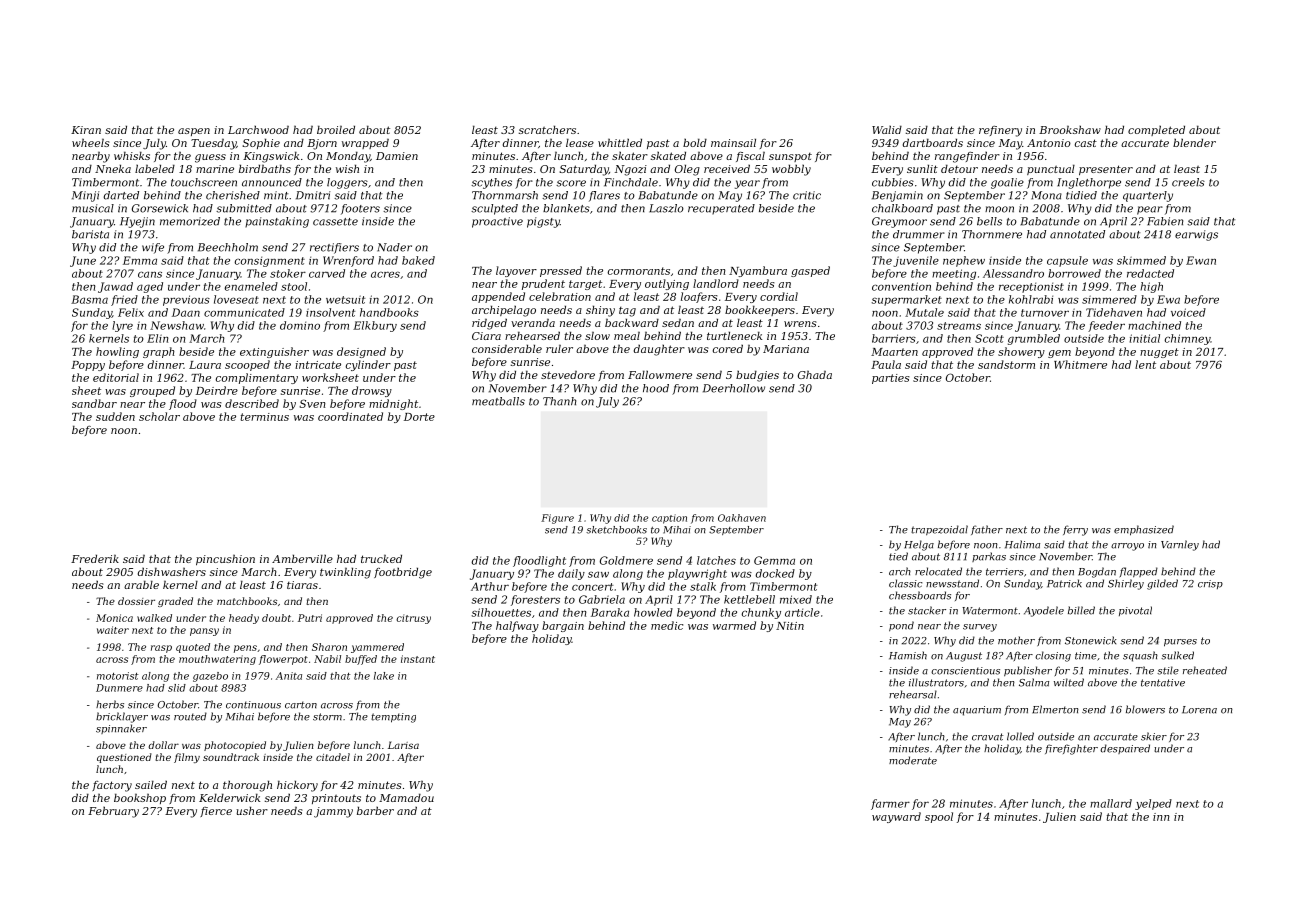 This screenshot has height=924, width=1308. I want to click on emphasized, so click(1144, 530).
